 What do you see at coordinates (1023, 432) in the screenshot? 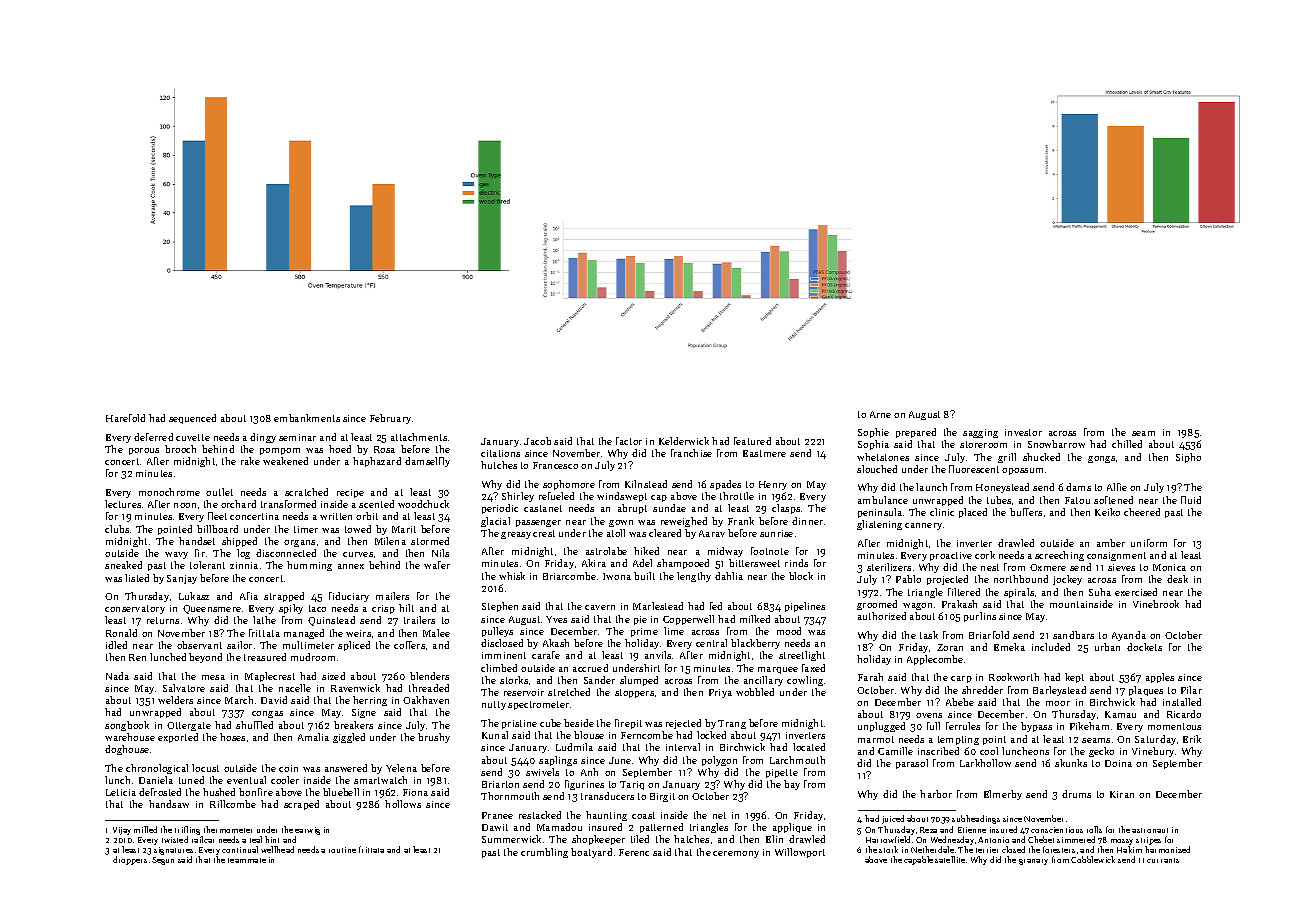
I see `investor` at bounding box center [1023, 432].
